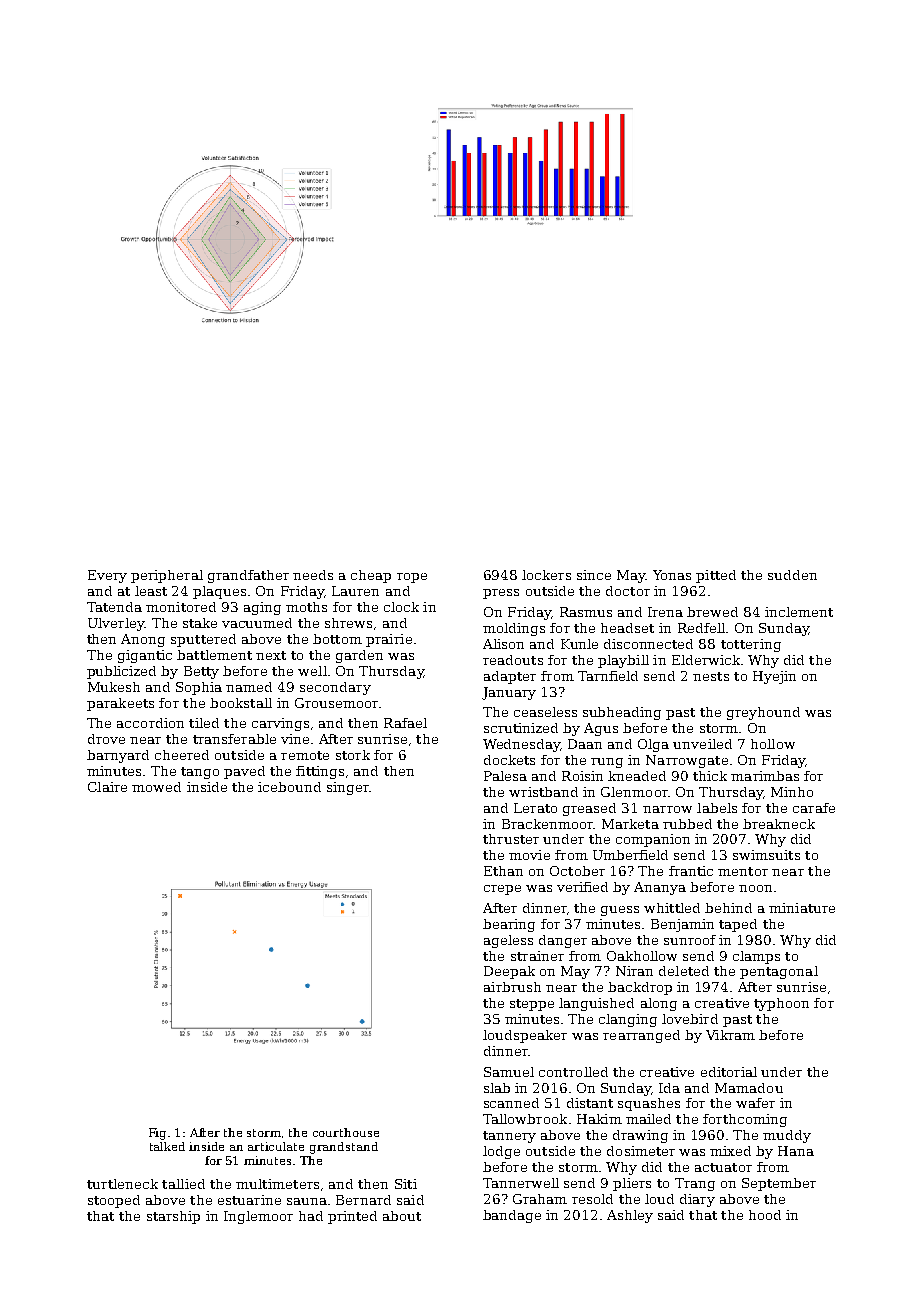 Image resolution: width=924 pixels, height=1308 pixels. I want to click on Rafael, so click(405, 723).
